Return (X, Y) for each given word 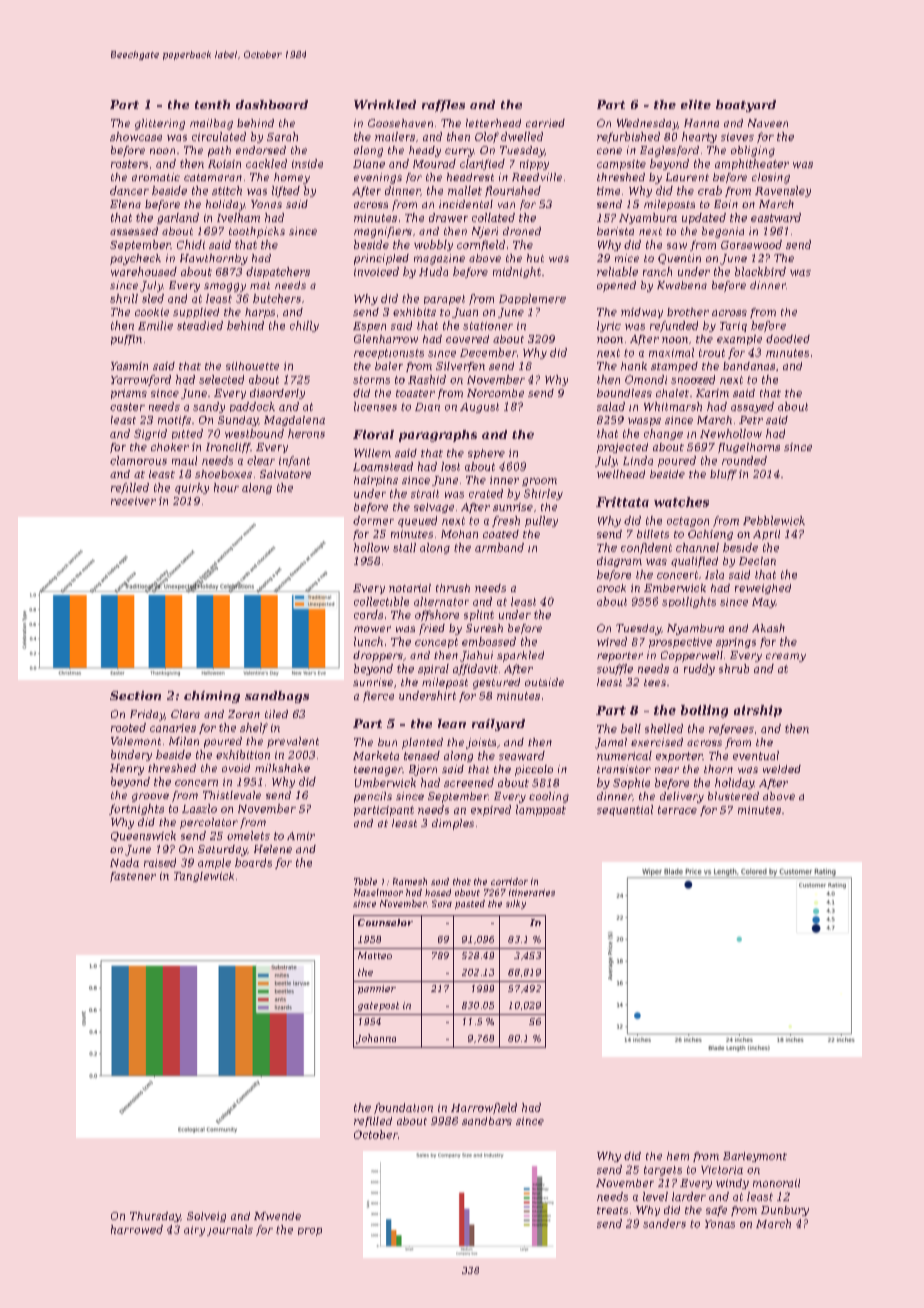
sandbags (277, 697)
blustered (733, 796)
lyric (609, 326)
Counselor (385, 922)
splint (479, 615)
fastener (133, 877)
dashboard (272, 104)
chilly (304, 326)
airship (758, 711)
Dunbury (785, 1211)
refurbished (628, 137)
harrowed (137, 1229)
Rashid (427, 379)
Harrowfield (484, 1108)
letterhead (493, 123)
